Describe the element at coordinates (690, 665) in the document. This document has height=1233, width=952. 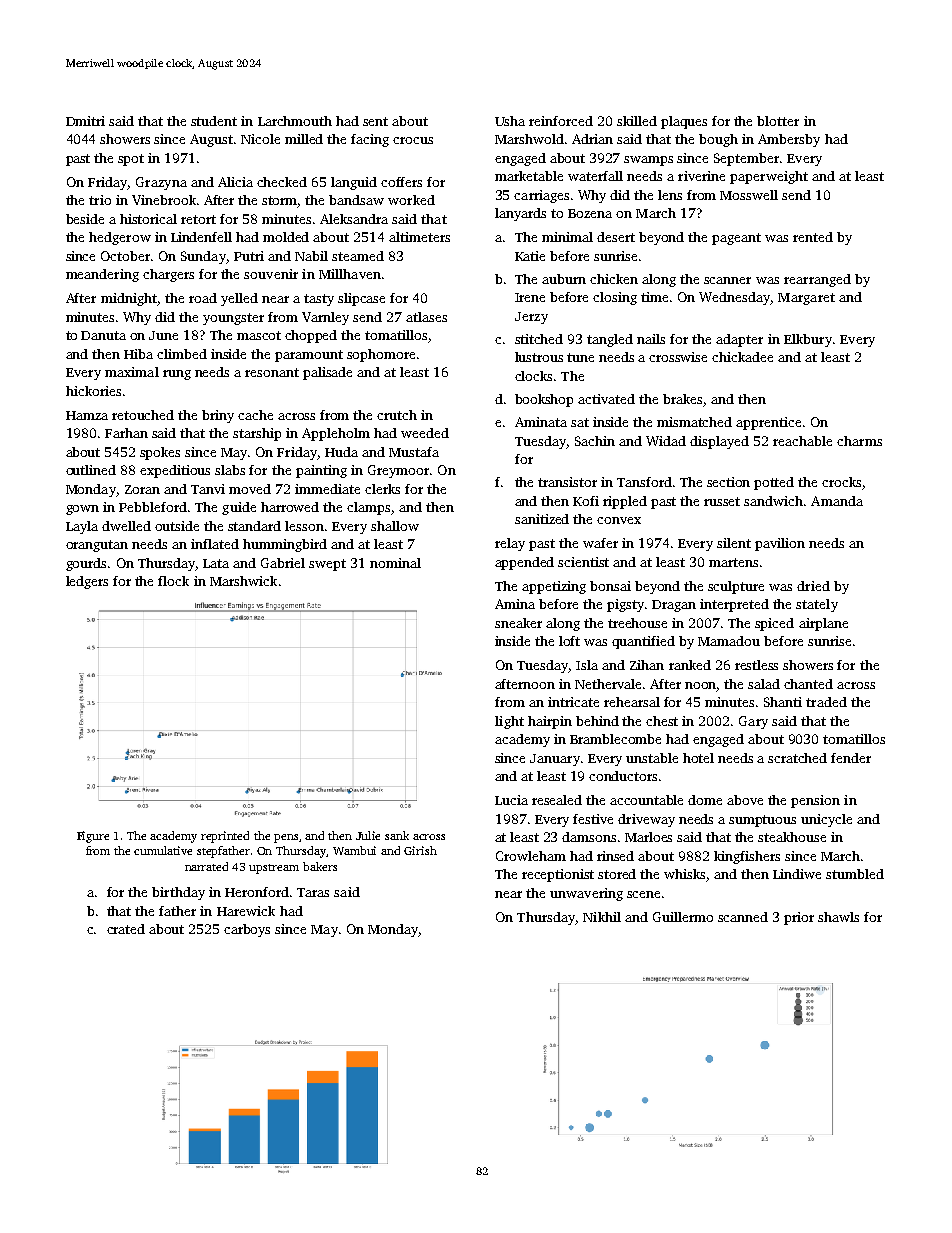
I see `ranked` at that location.
